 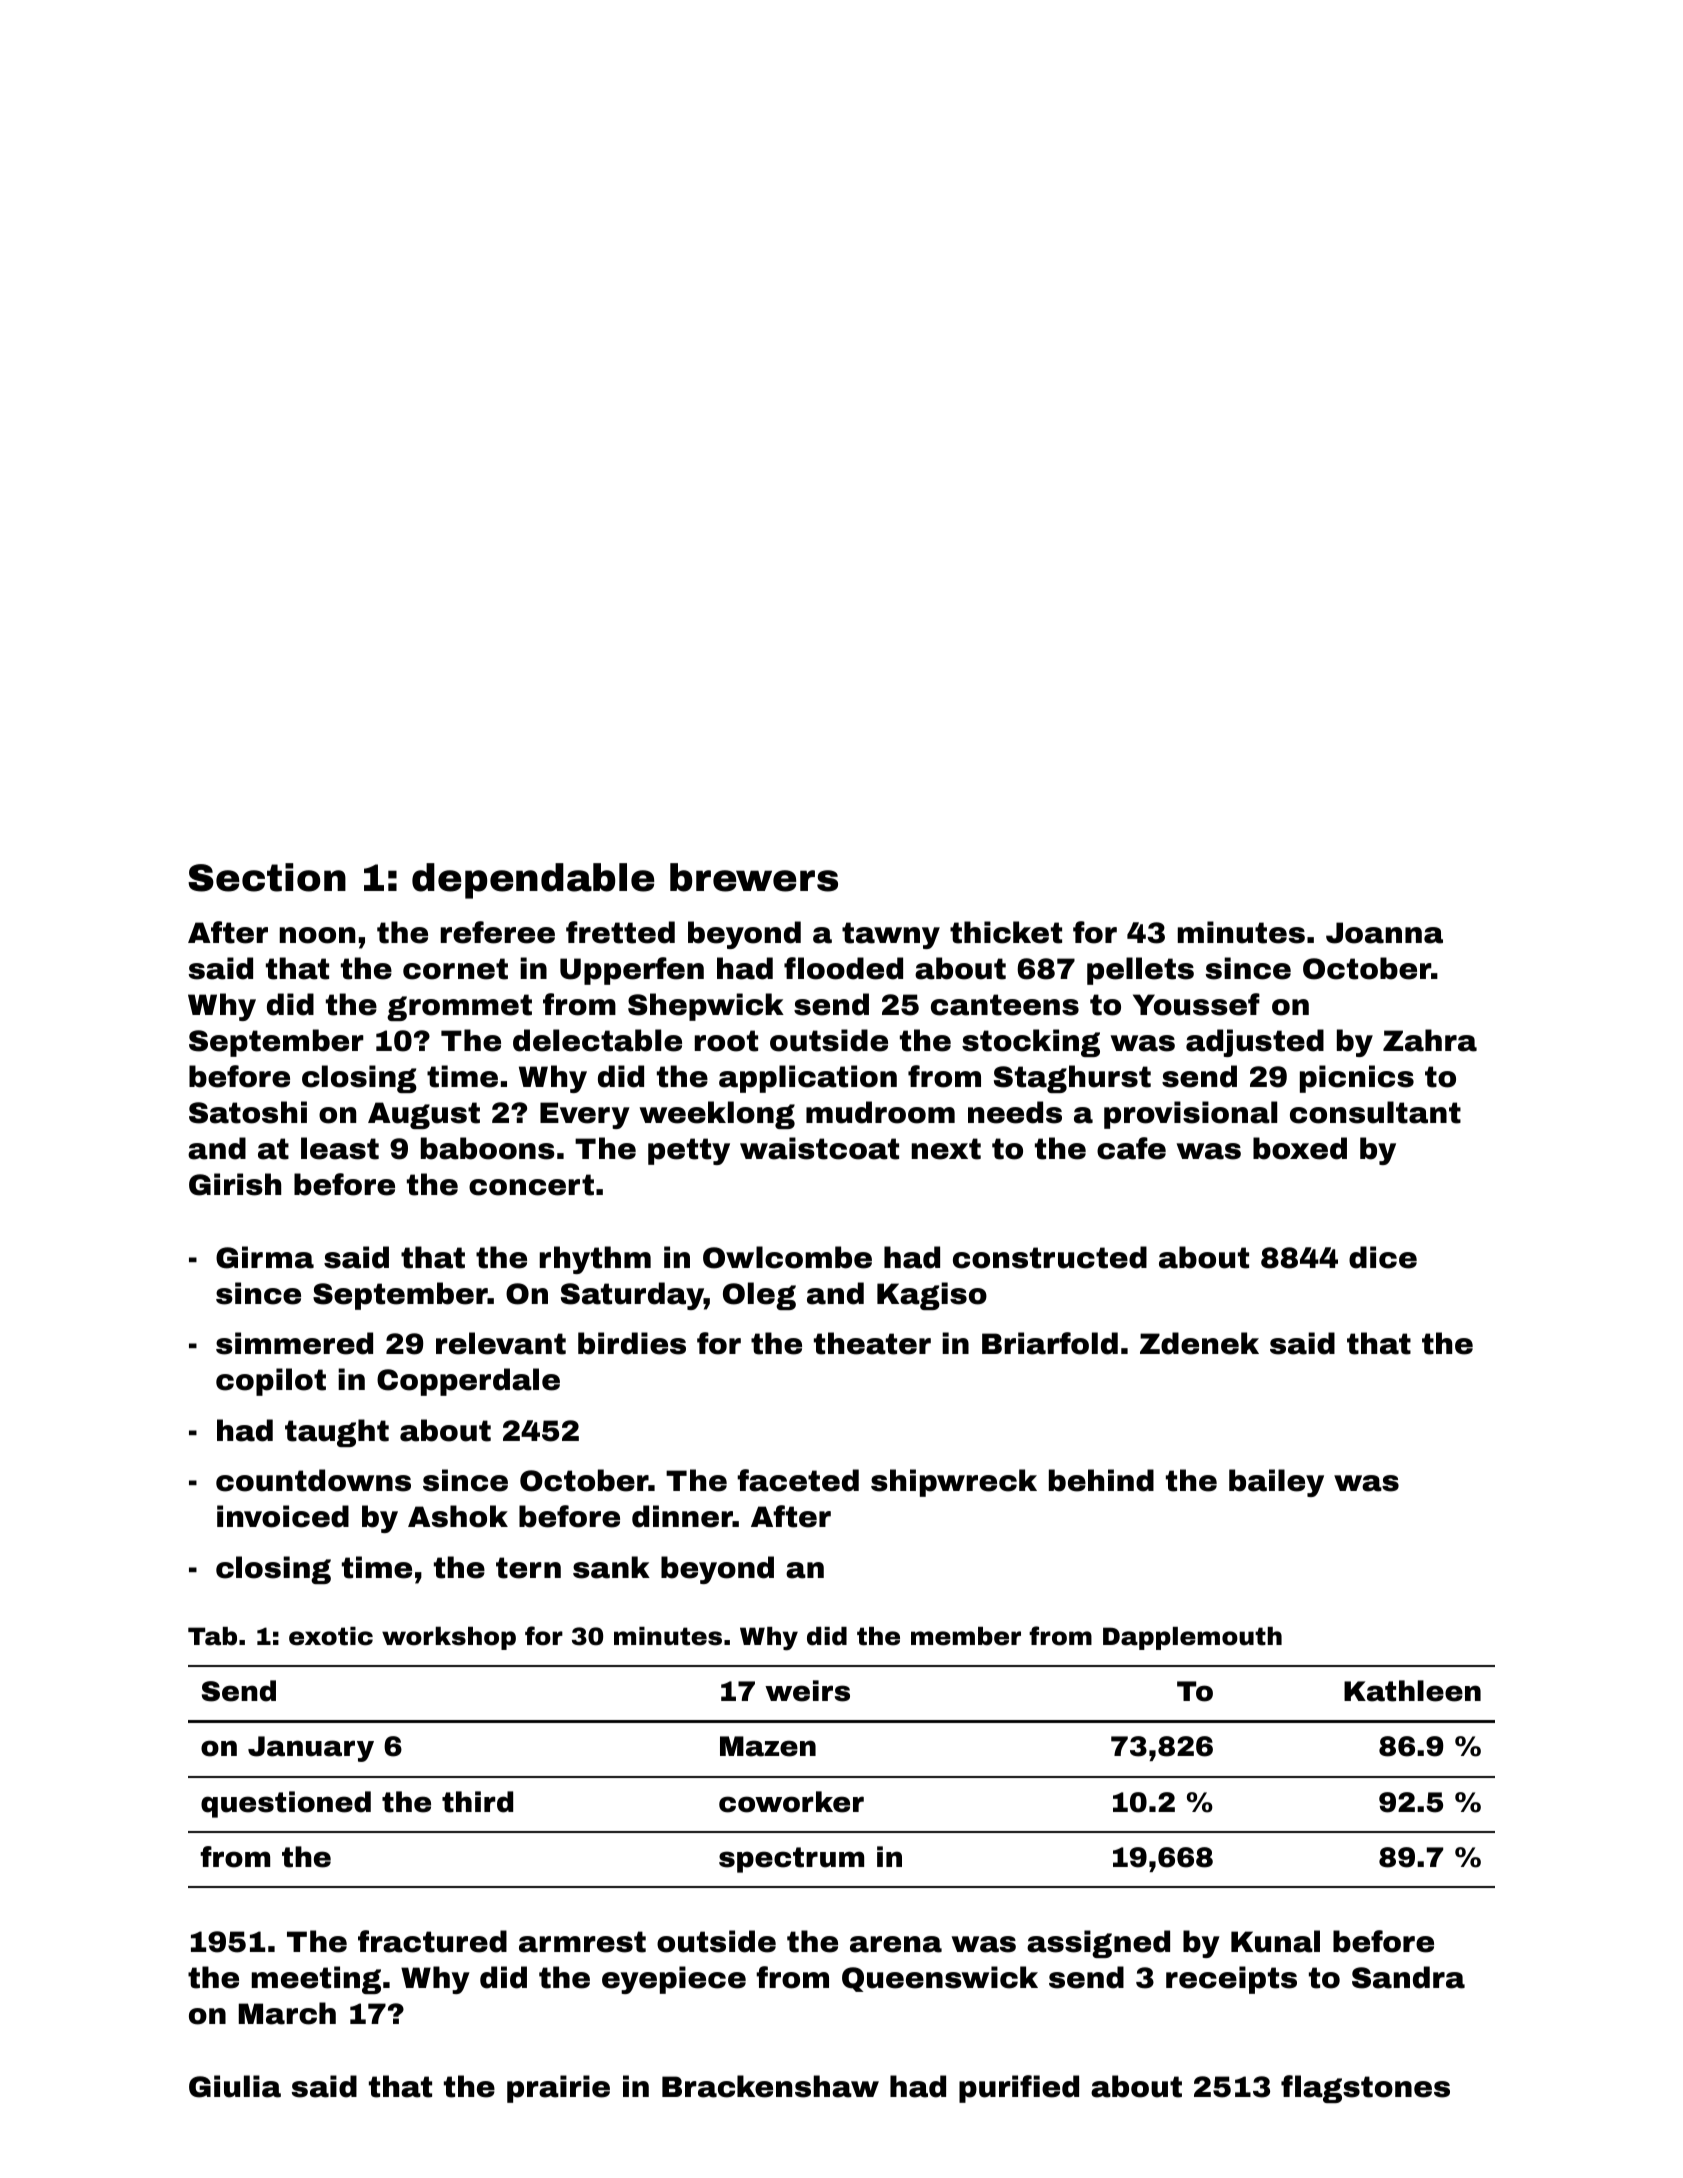 I want to click on Briarfold, so click(x=1050, y=1343).
